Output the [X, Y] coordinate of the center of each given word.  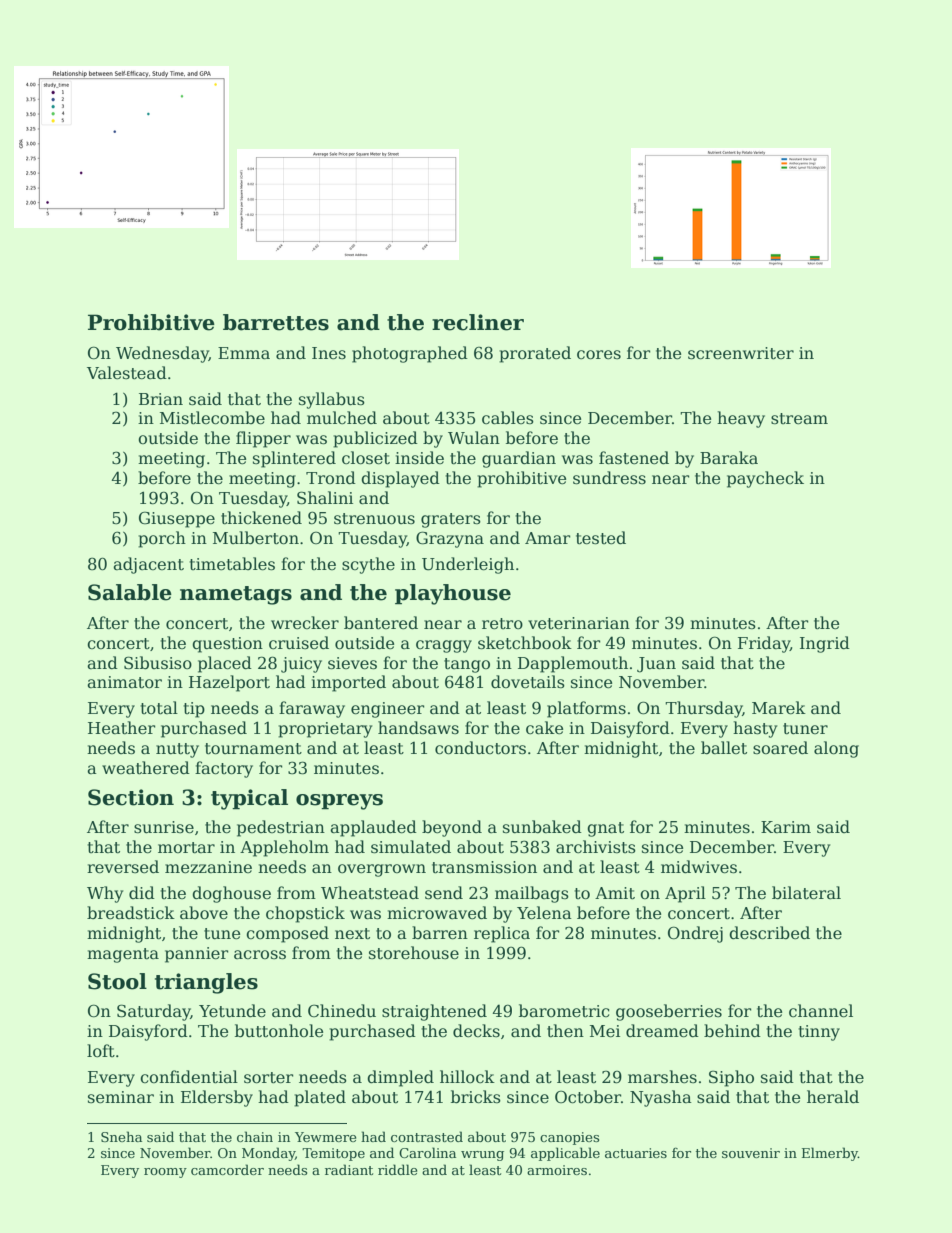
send [444, 893]
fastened [634, 458]
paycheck [765, 479]
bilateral [806, 893]
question [227, 645]
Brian [161, 399]
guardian [519, 459]
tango [467, 665]
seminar [121, 1097]
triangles [206, 983]
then [565, 1031]
